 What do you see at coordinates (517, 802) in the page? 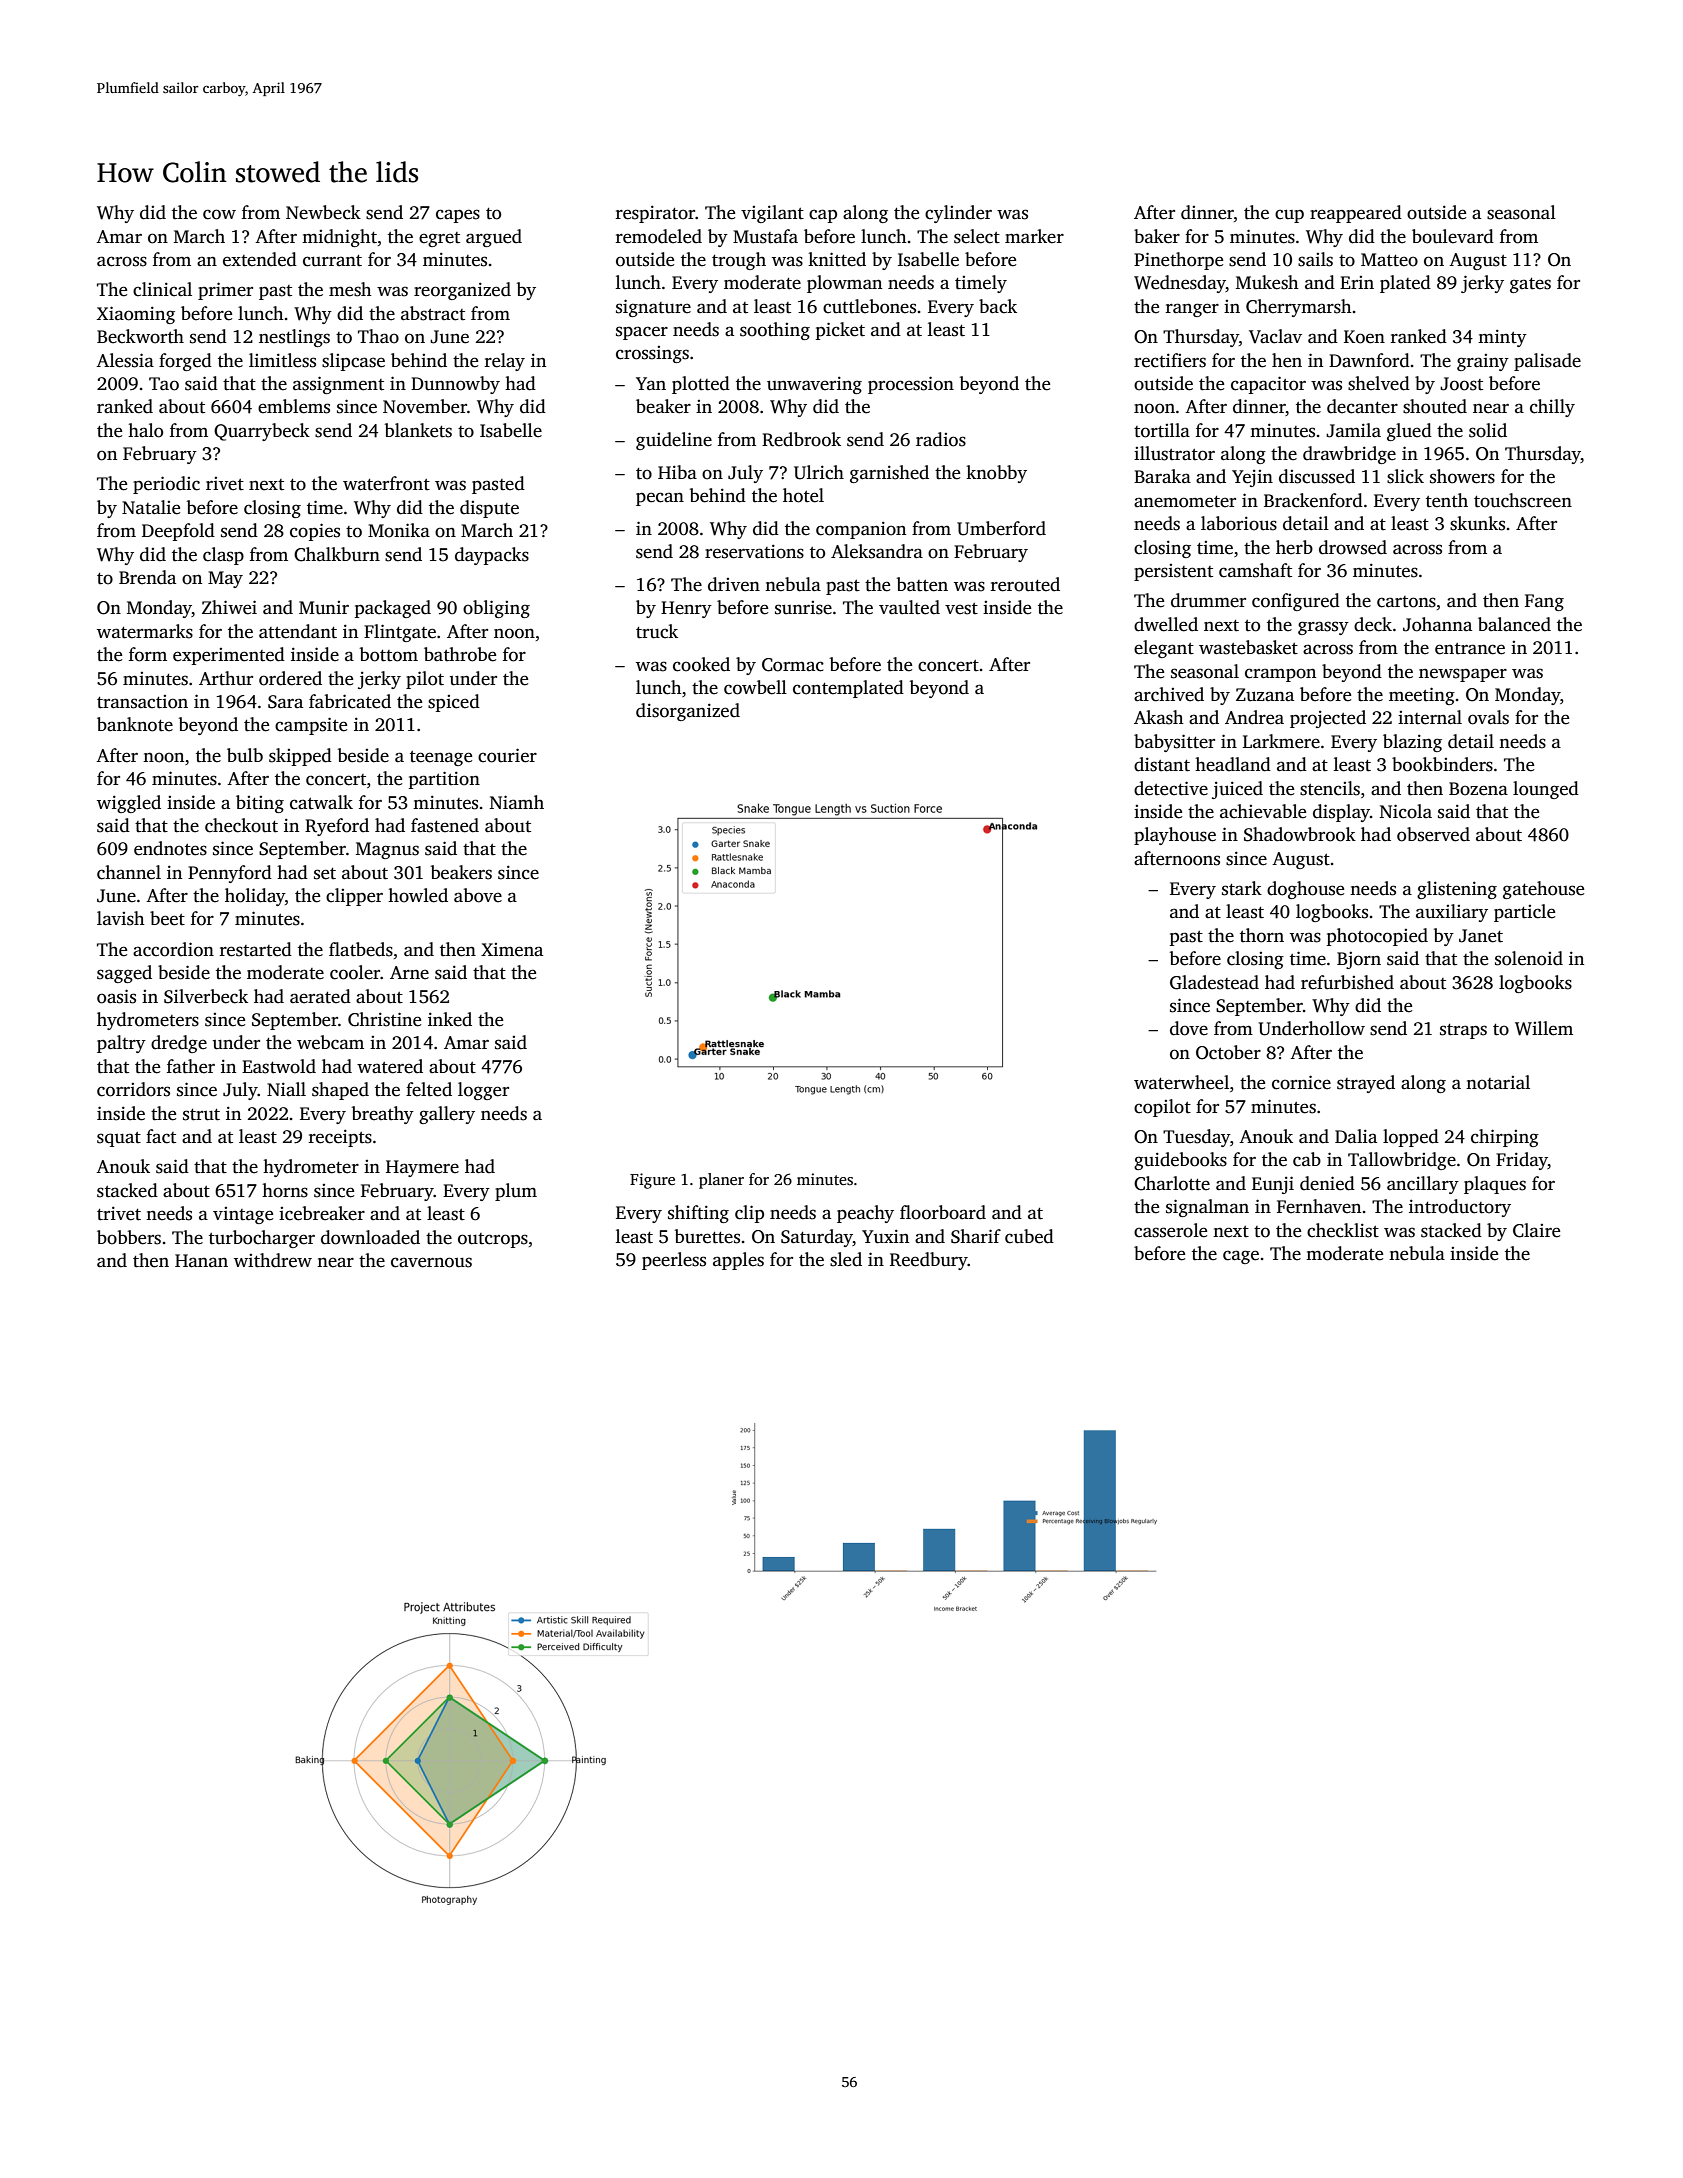
I see `Niamh` at bounding box center [517, 802].
